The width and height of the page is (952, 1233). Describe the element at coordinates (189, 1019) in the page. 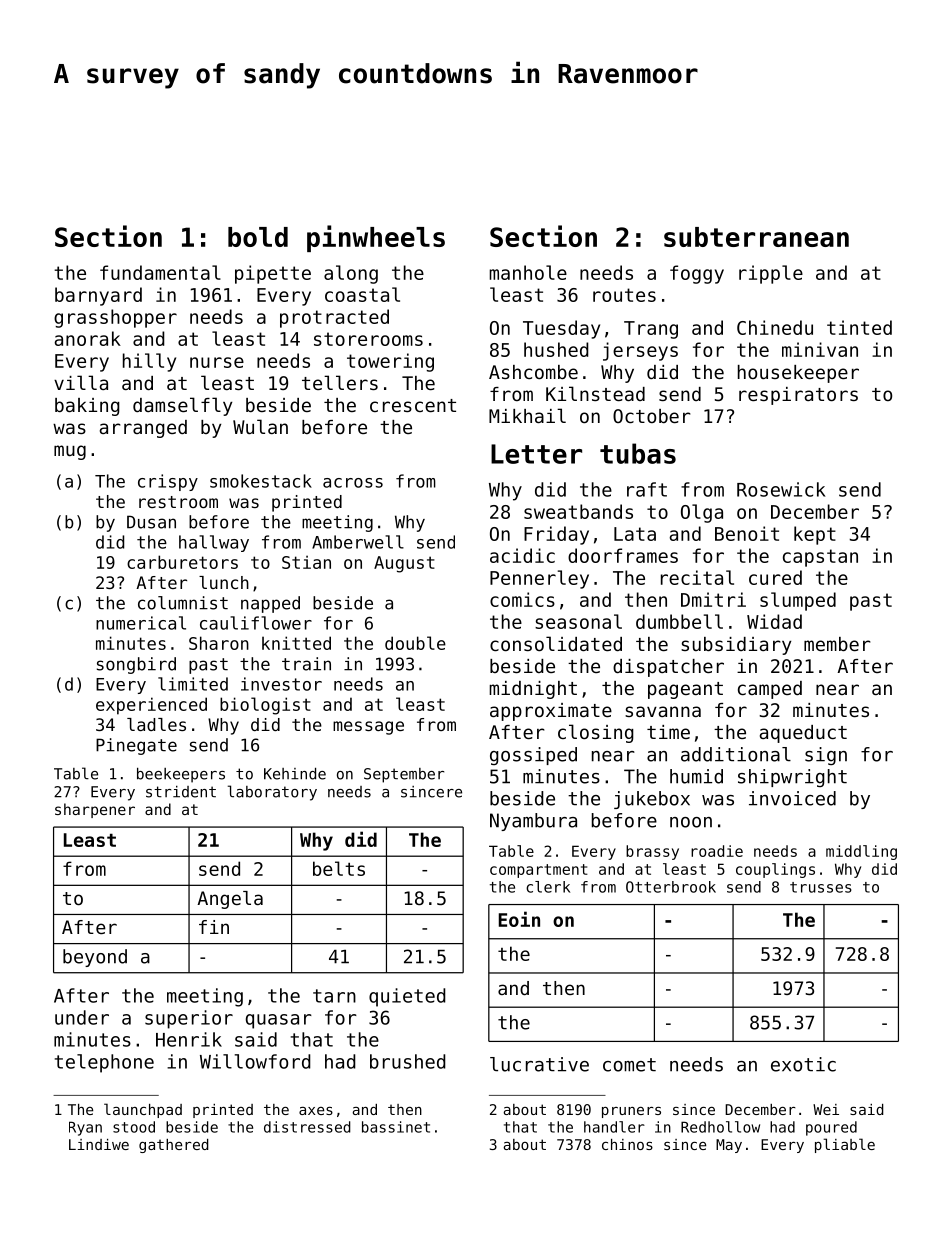

I see `superior` at that location.
